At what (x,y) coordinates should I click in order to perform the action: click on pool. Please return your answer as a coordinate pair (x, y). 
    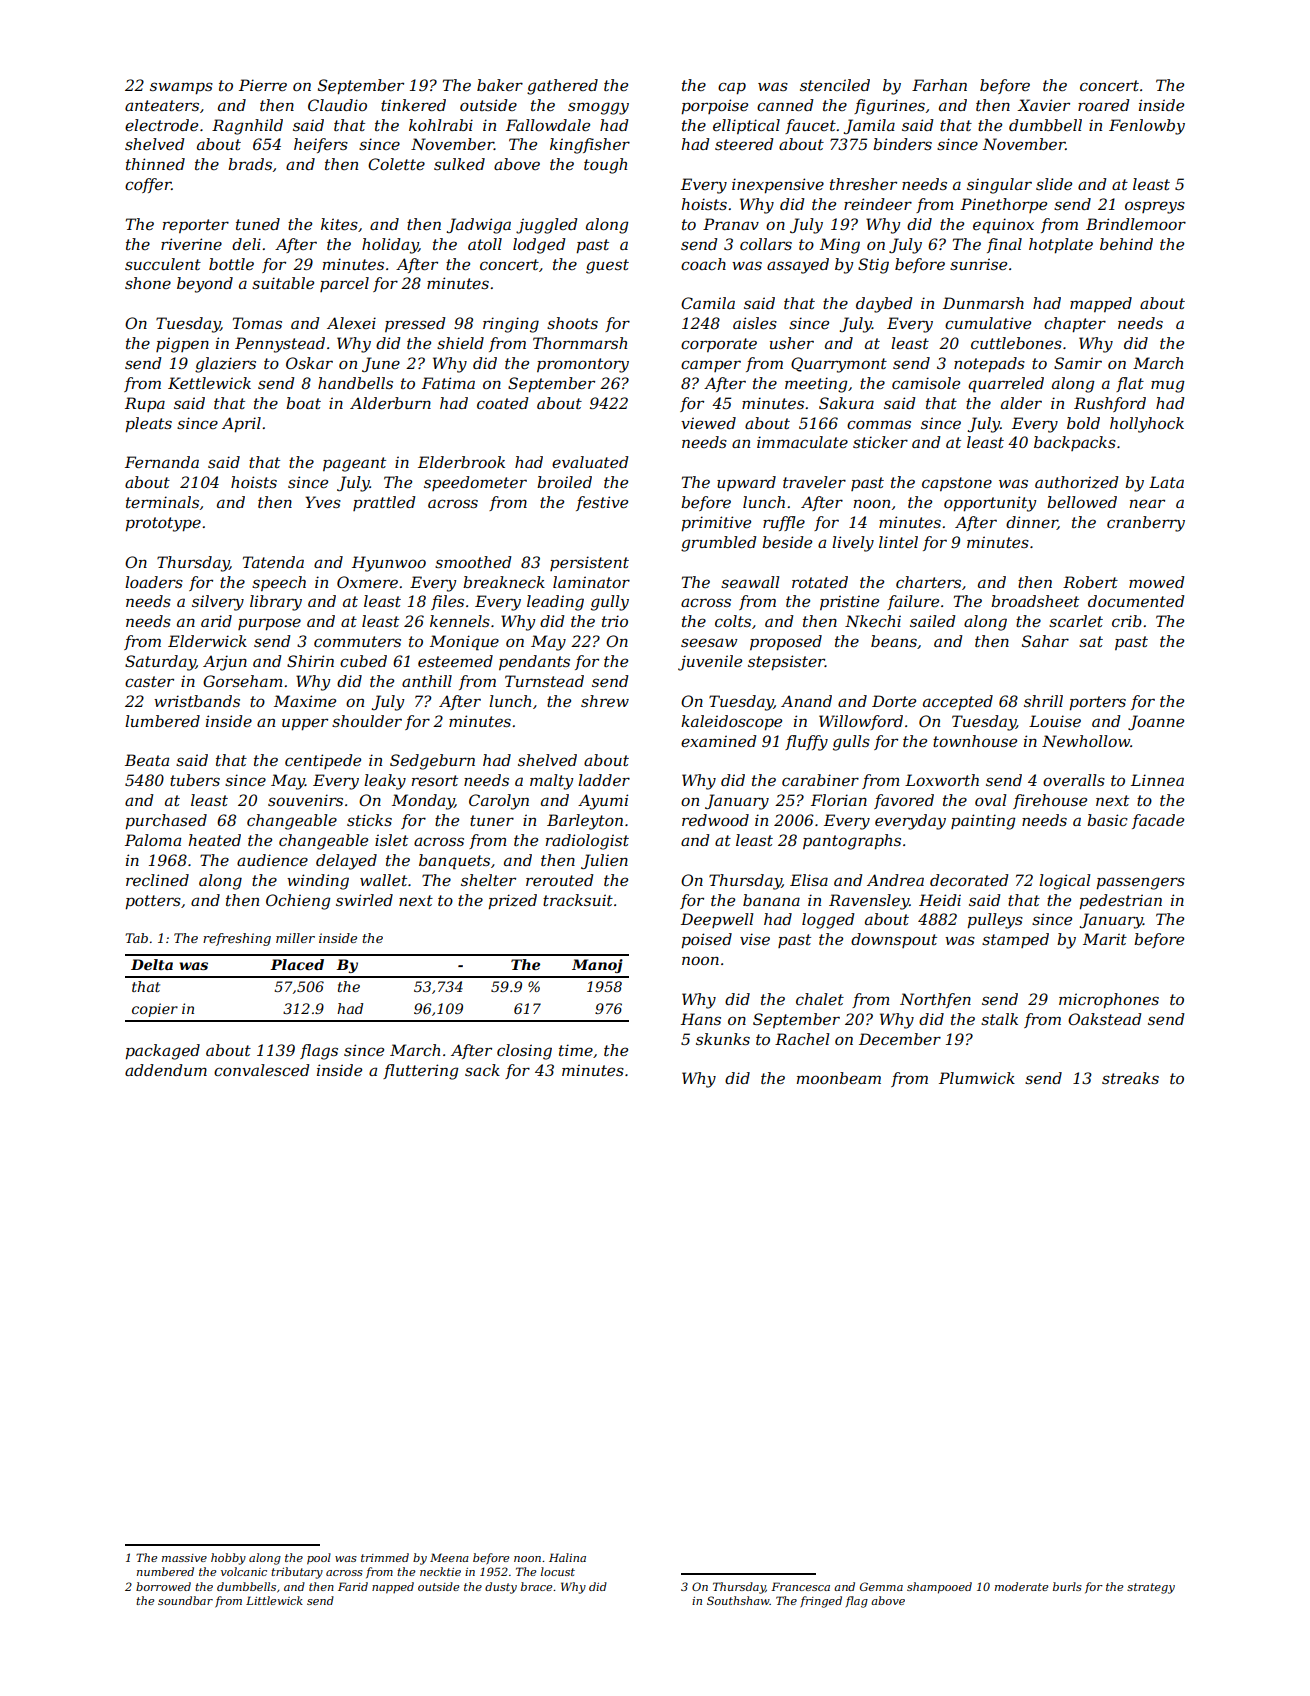
    Looking at the image, I should click on (319, 1559).
